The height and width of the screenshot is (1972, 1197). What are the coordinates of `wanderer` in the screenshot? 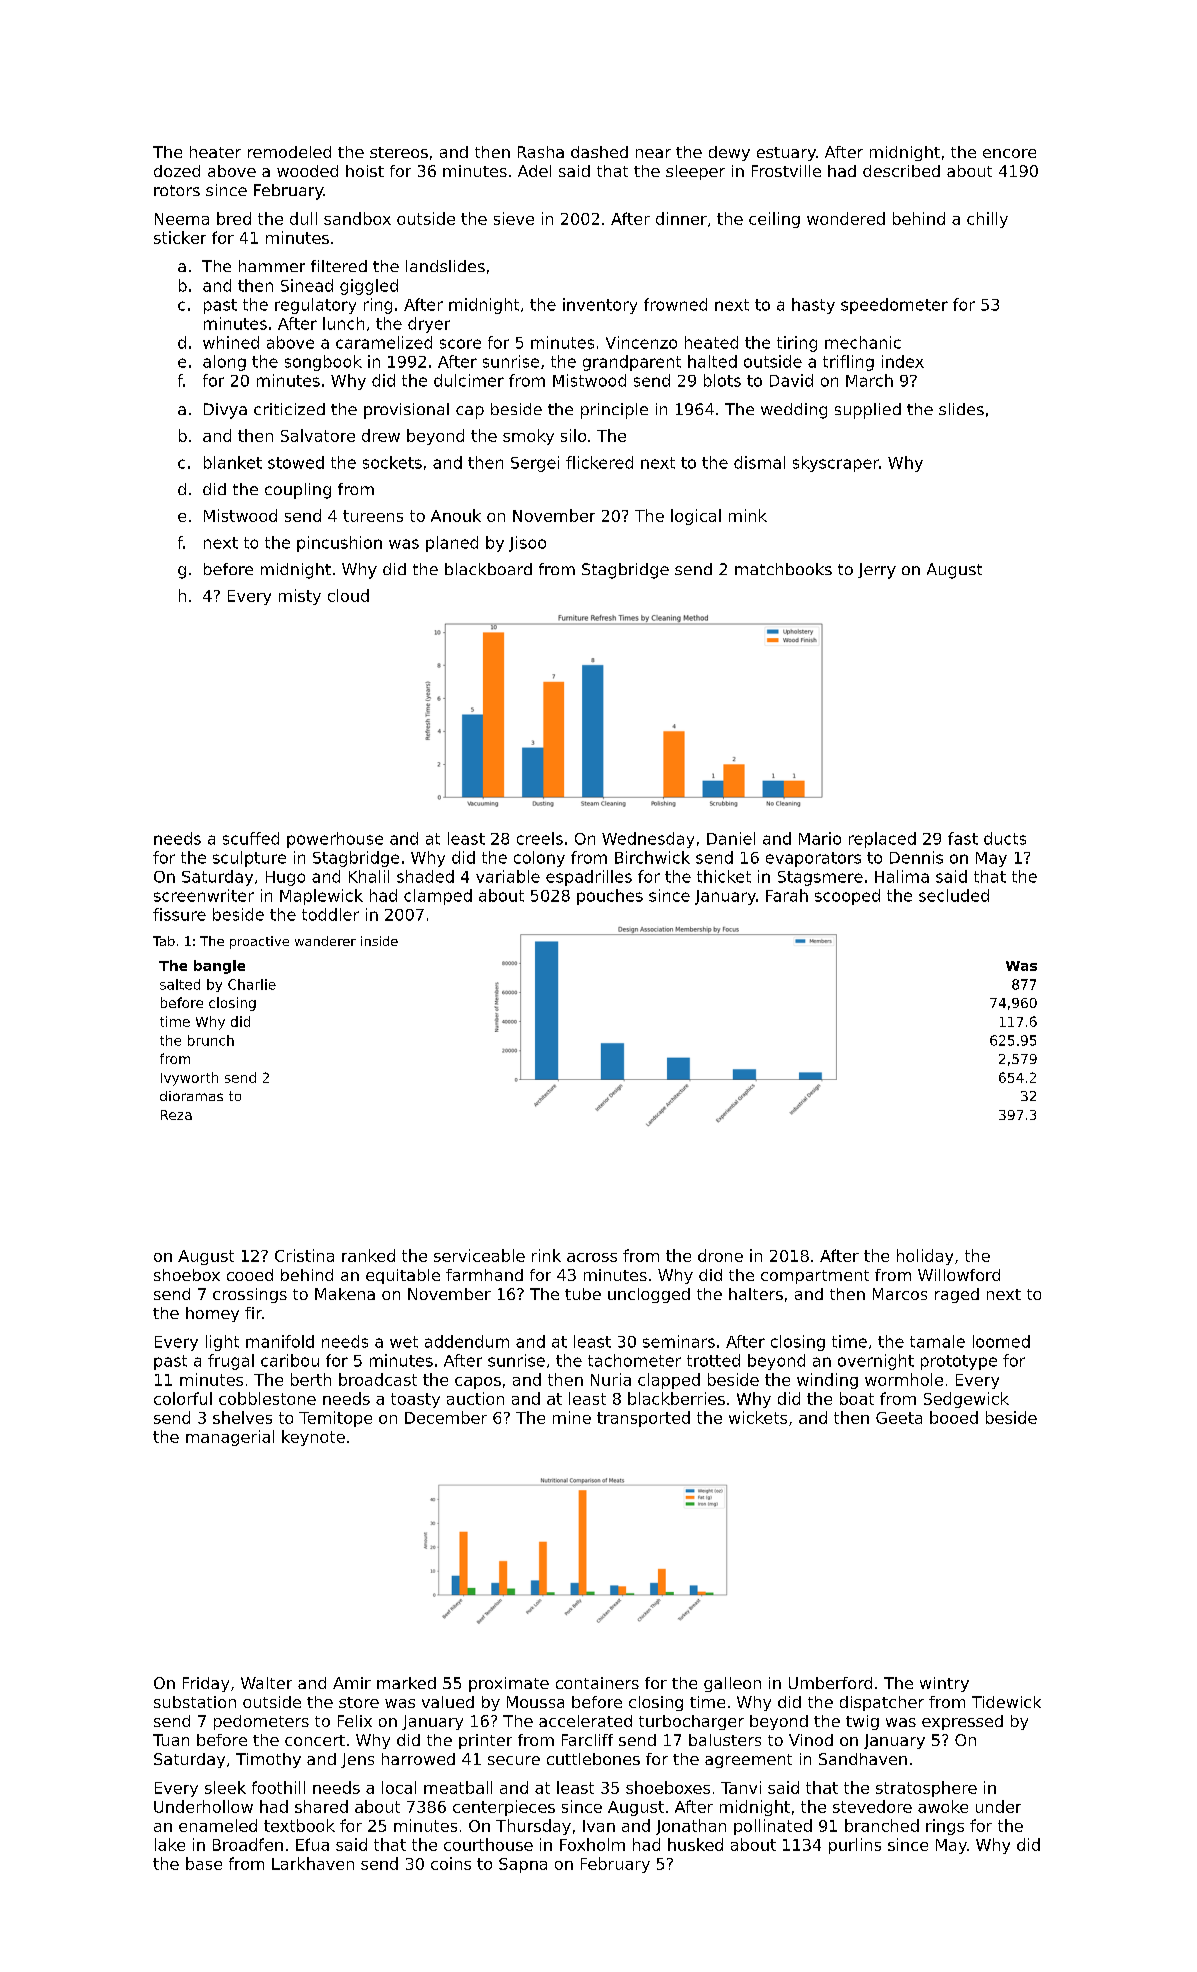 It's located at (325, 941).
